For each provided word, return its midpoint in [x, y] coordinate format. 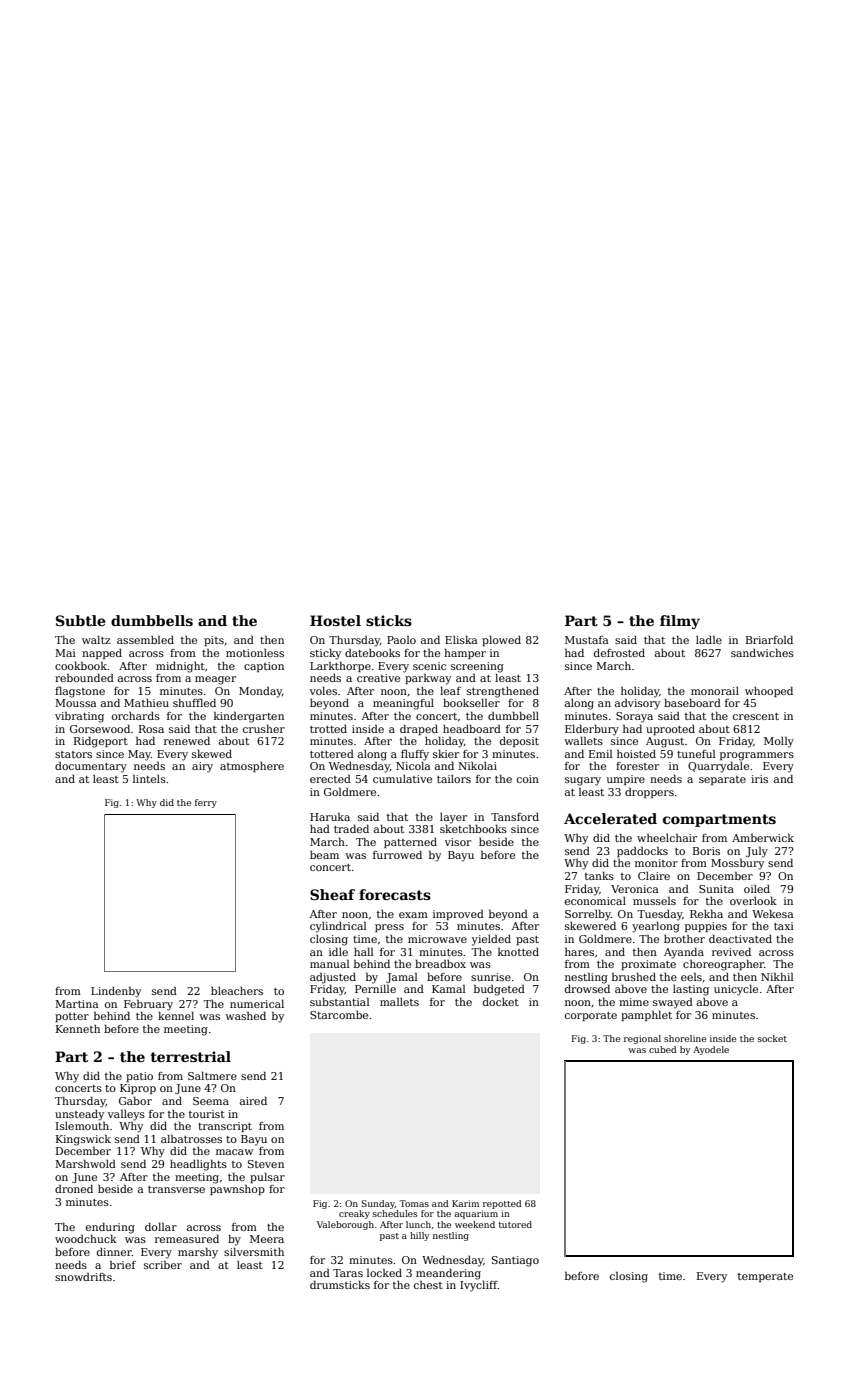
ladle [709, 639]
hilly [419, 1236]
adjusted [333, 978]
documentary [91, 767]
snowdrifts [83, 1276]
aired [253, 1100]
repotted [502, 1204]
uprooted [670, 730]
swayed [673, 1003]
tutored [515, 1224]
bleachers [237, 991]
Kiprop [138, 1089]
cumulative [402, 779]
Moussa [76, 703]
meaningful [403, 704]
